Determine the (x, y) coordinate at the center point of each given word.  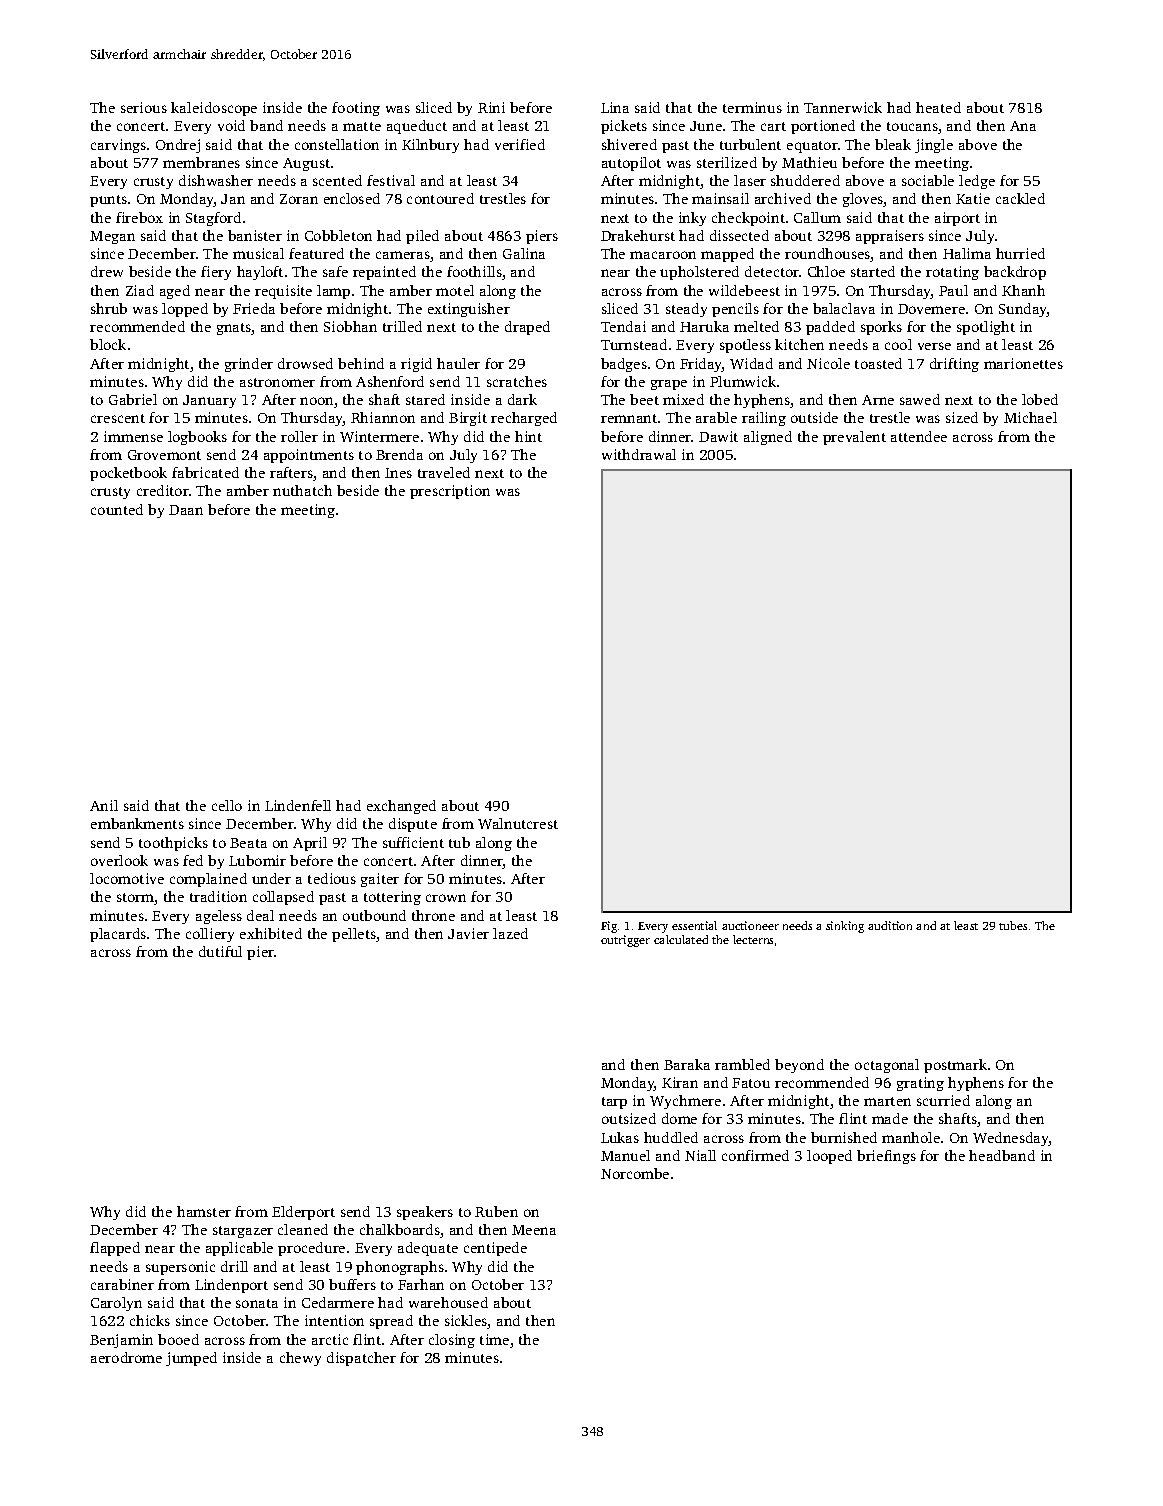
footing (356, 109)
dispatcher (361, 1359)
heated (938, 107)
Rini (491, 107)
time (494, 1339)
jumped (191, 1359)
